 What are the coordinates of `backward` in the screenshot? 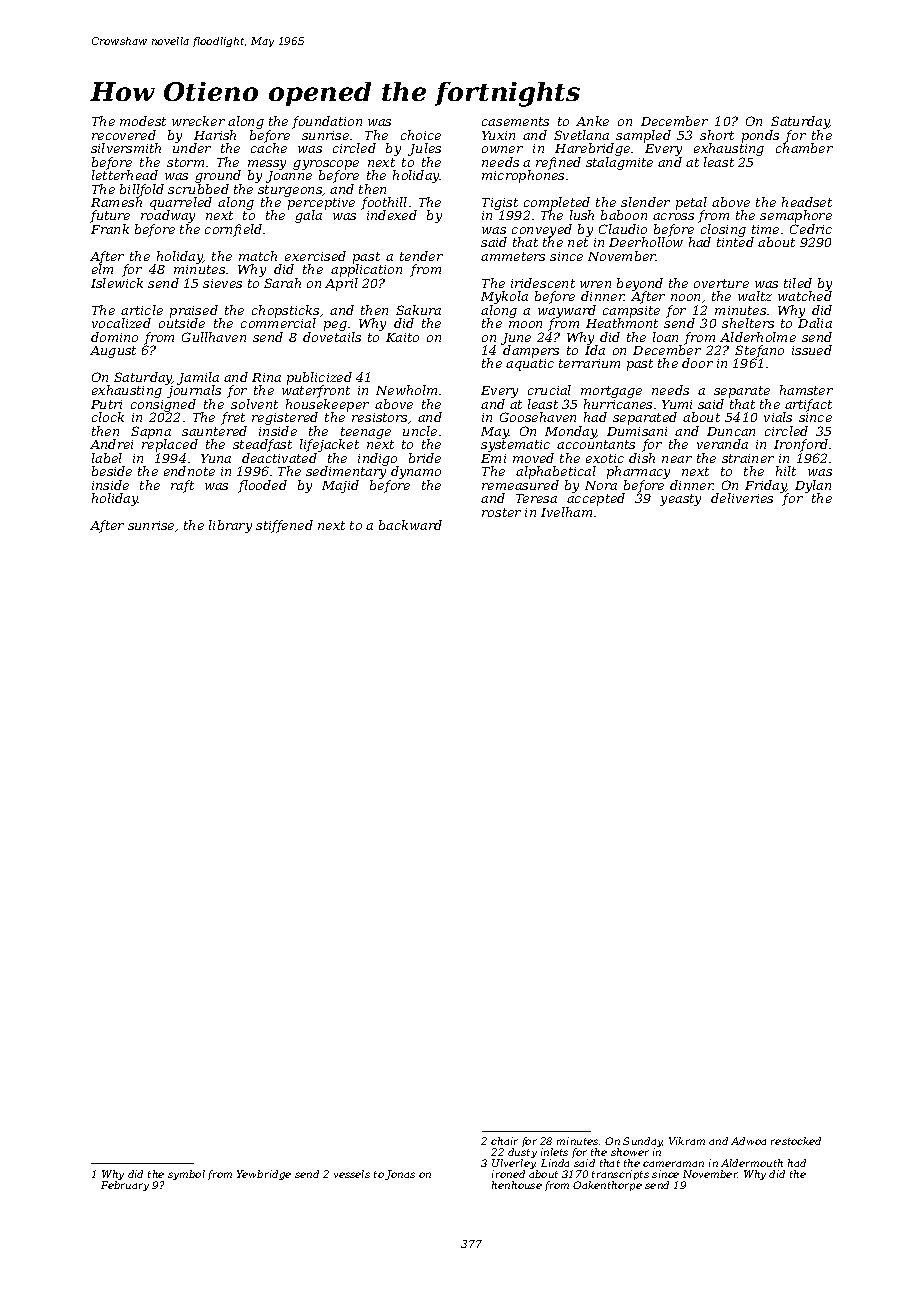 It's located at (410, 525).
